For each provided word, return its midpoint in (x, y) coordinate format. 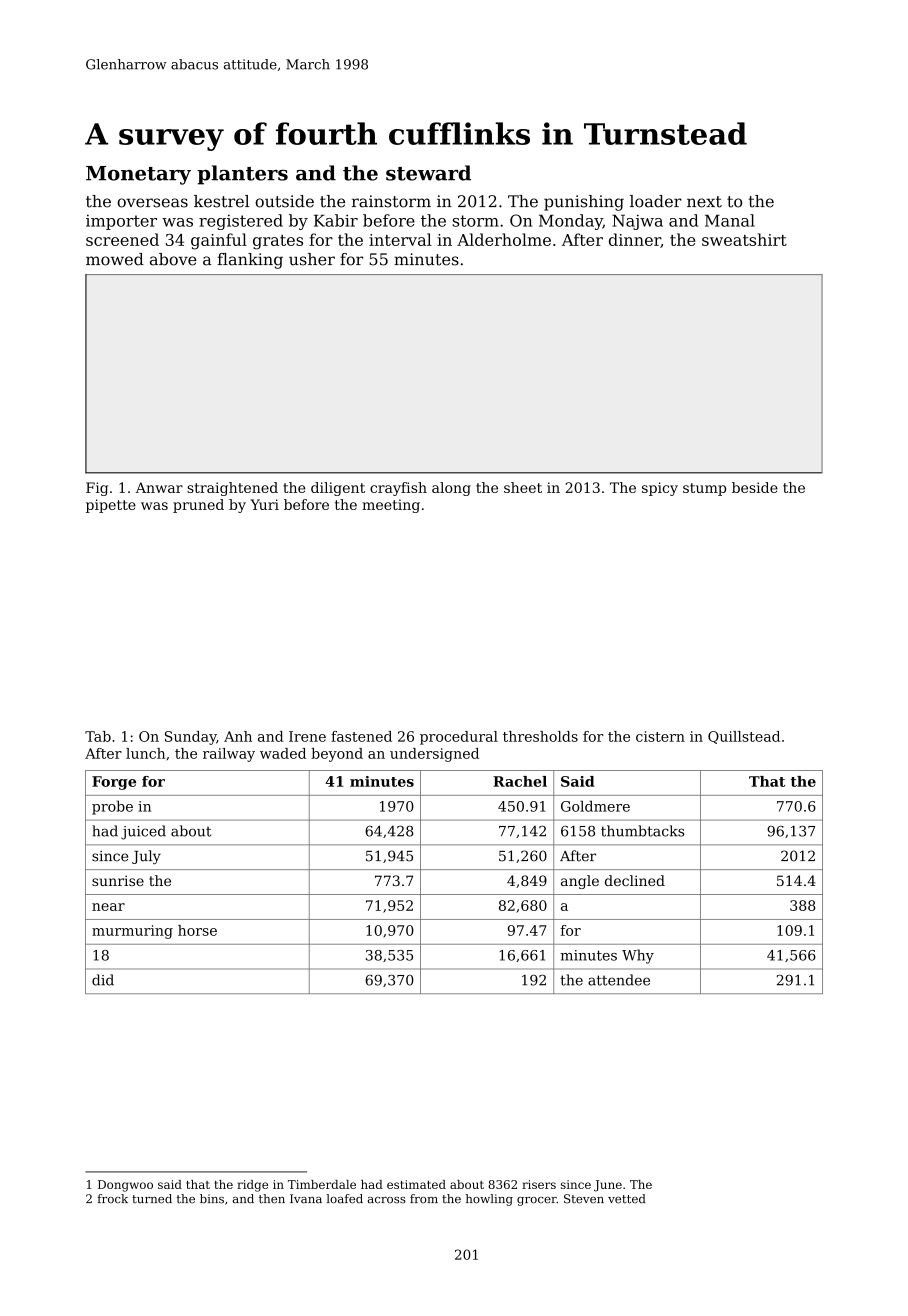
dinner (635, 240)
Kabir (336, 220)
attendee (619, 980)
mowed (115, 259)
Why (638, 956)
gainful (219, 241)
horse (197, 930)
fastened (361, 736)
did (103, 980)
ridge (252, 1186)
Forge (114, 783)
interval (400, 239)
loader (656, 201)
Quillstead (744, 737)
